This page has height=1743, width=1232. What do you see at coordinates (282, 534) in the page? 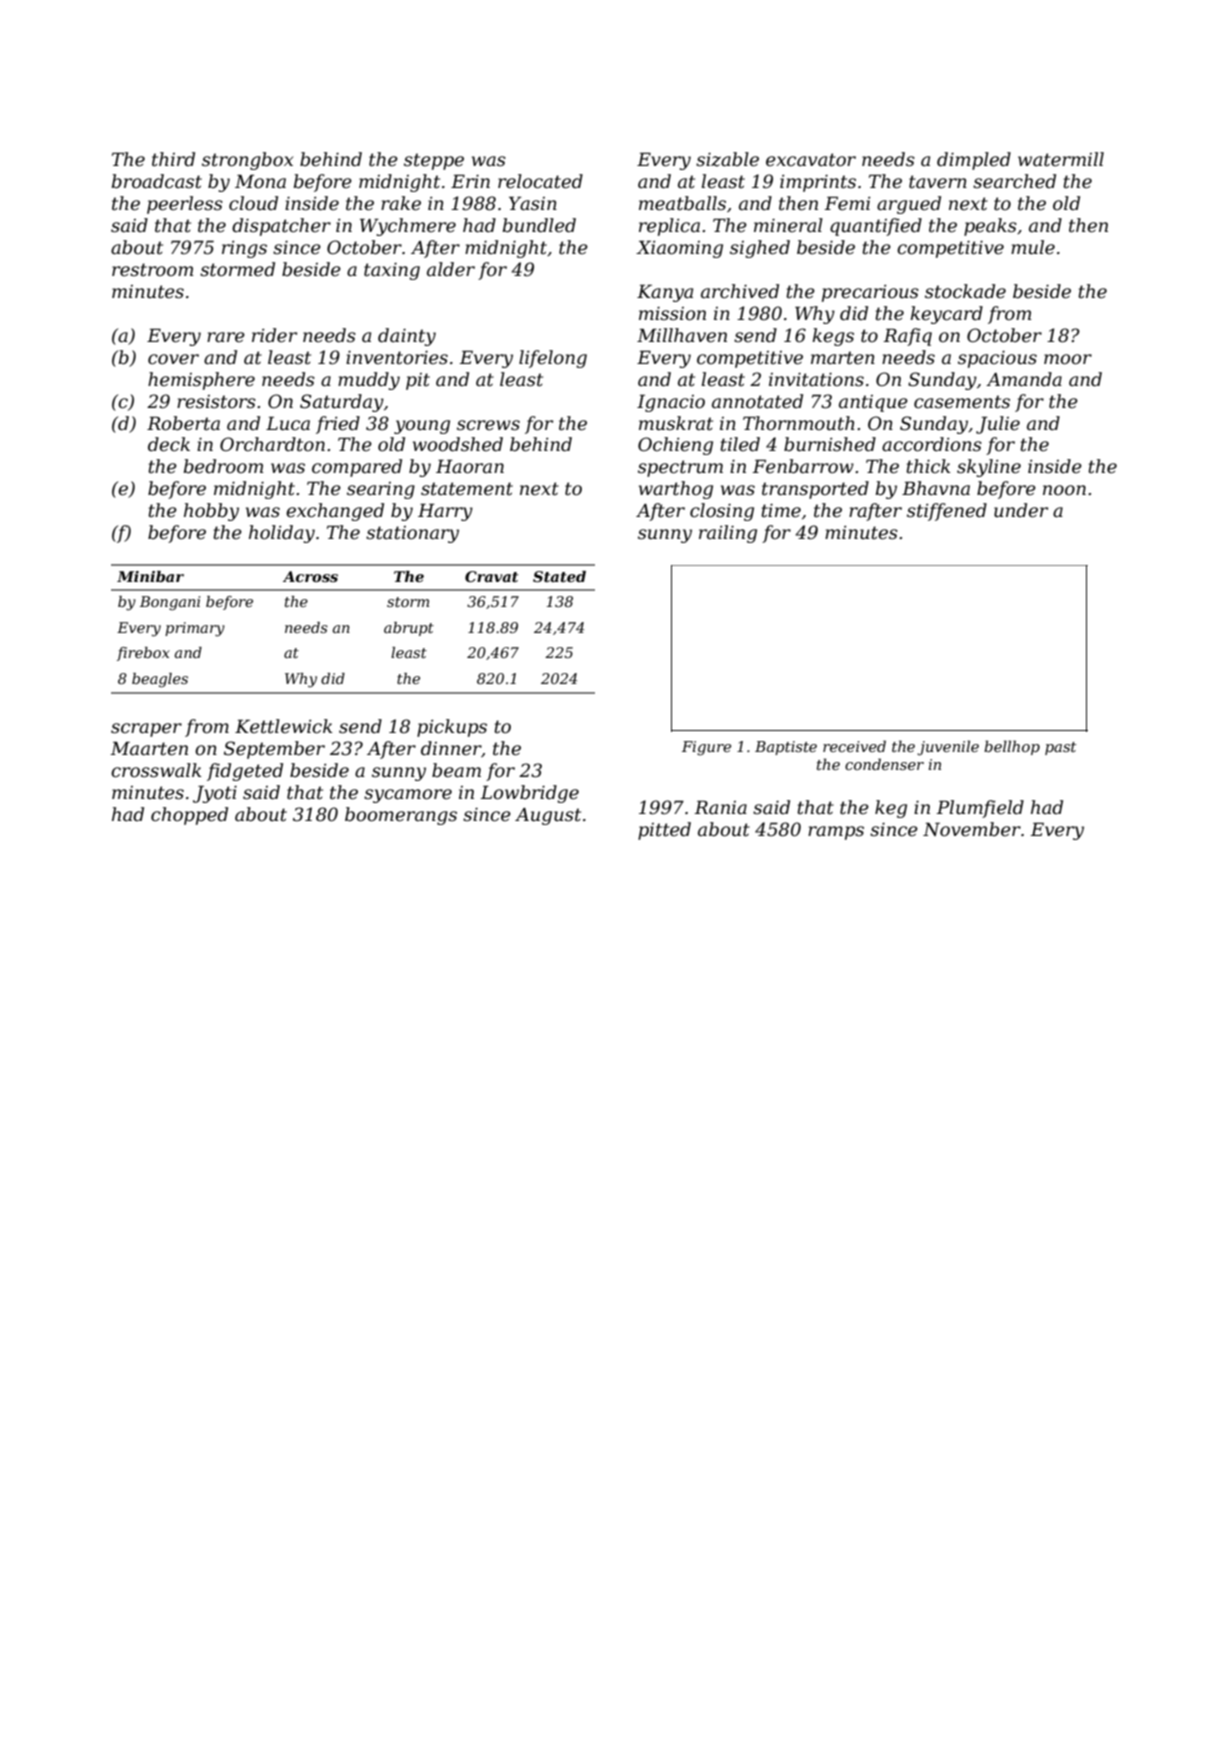
I see `holiday` at bounding box center [282, 534].
